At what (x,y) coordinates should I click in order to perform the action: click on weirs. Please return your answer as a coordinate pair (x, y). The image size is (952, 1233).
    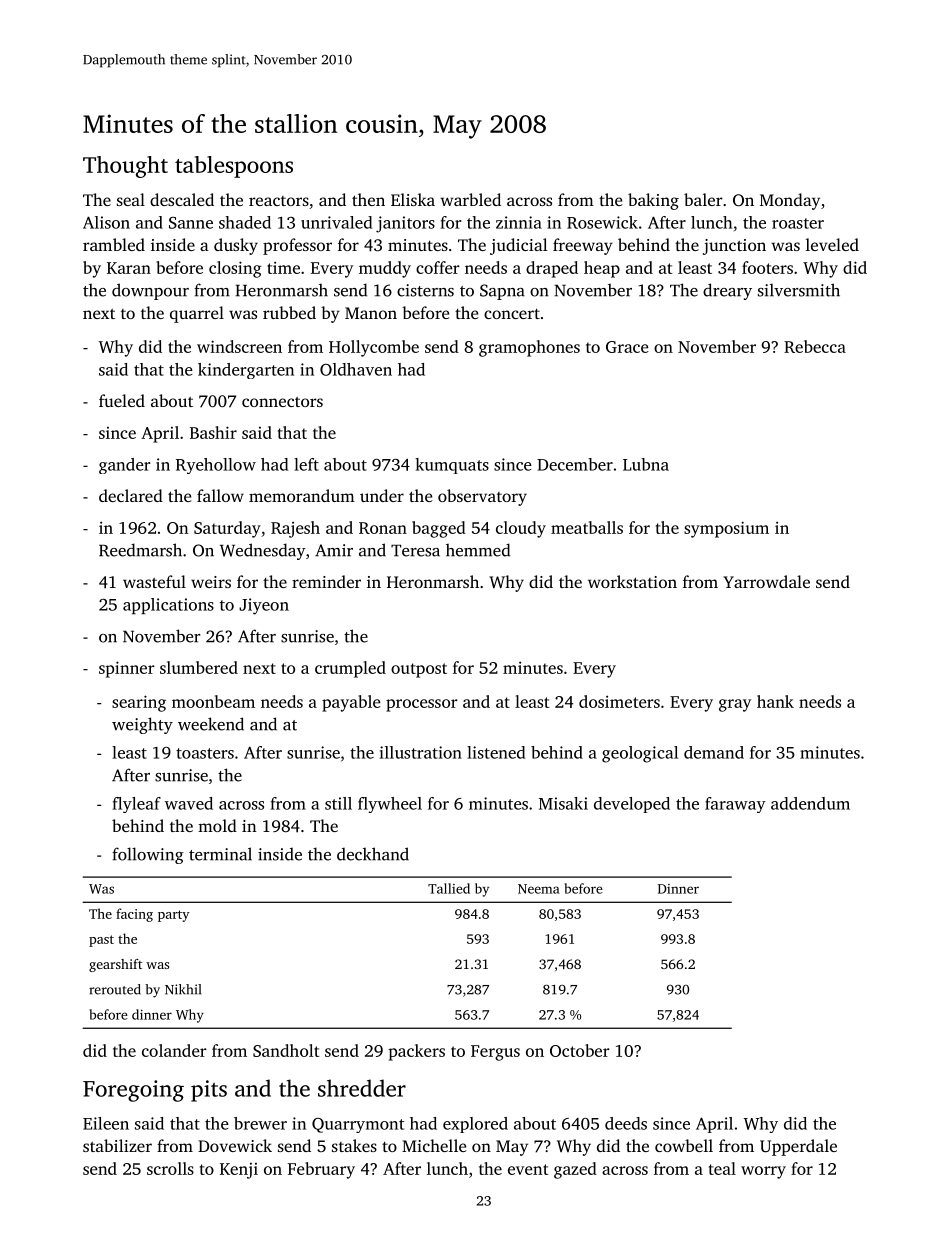
    Looking at the image, I should click on (211, 582).
